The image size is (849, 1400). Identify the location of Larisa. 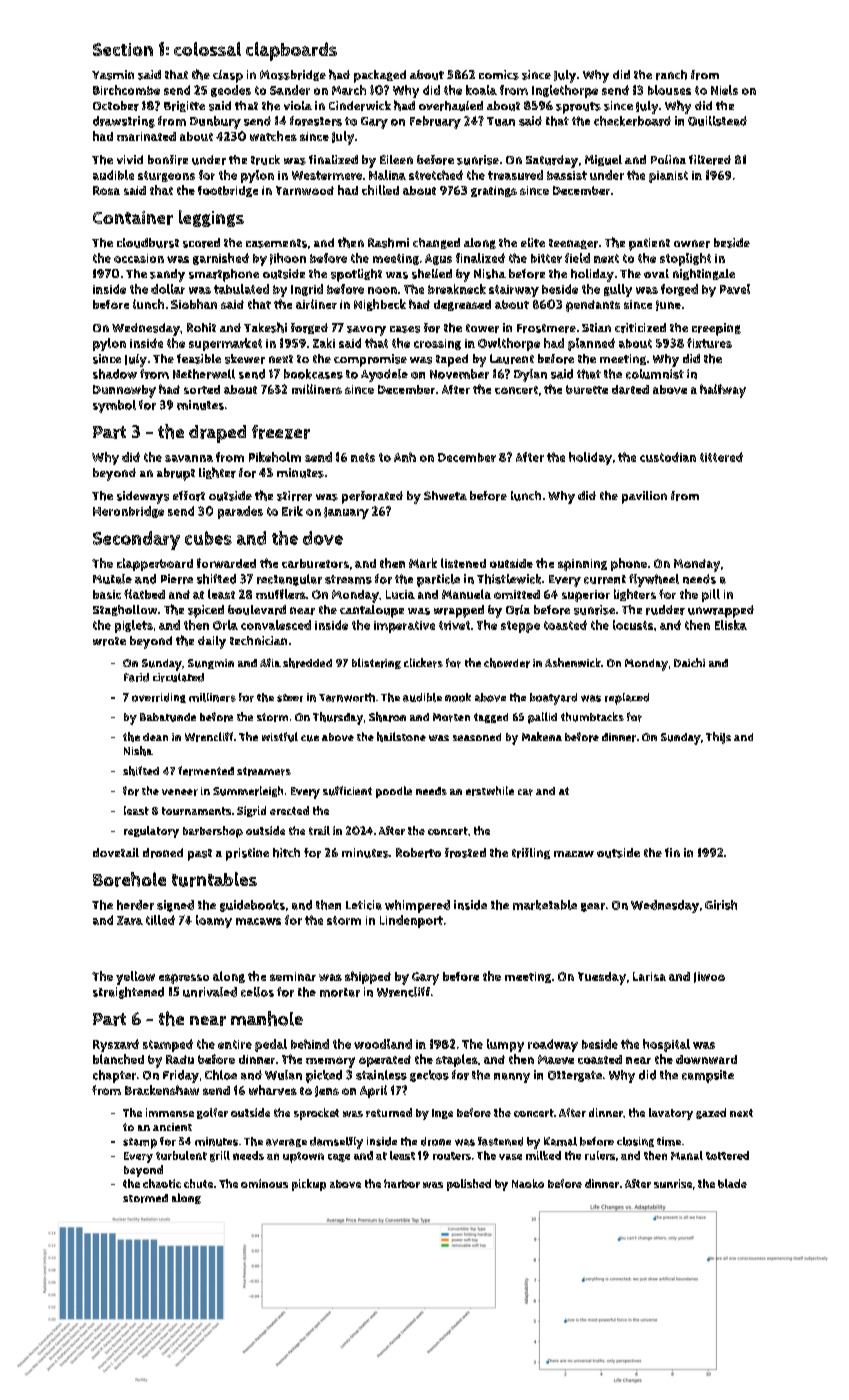
(649, 976).
